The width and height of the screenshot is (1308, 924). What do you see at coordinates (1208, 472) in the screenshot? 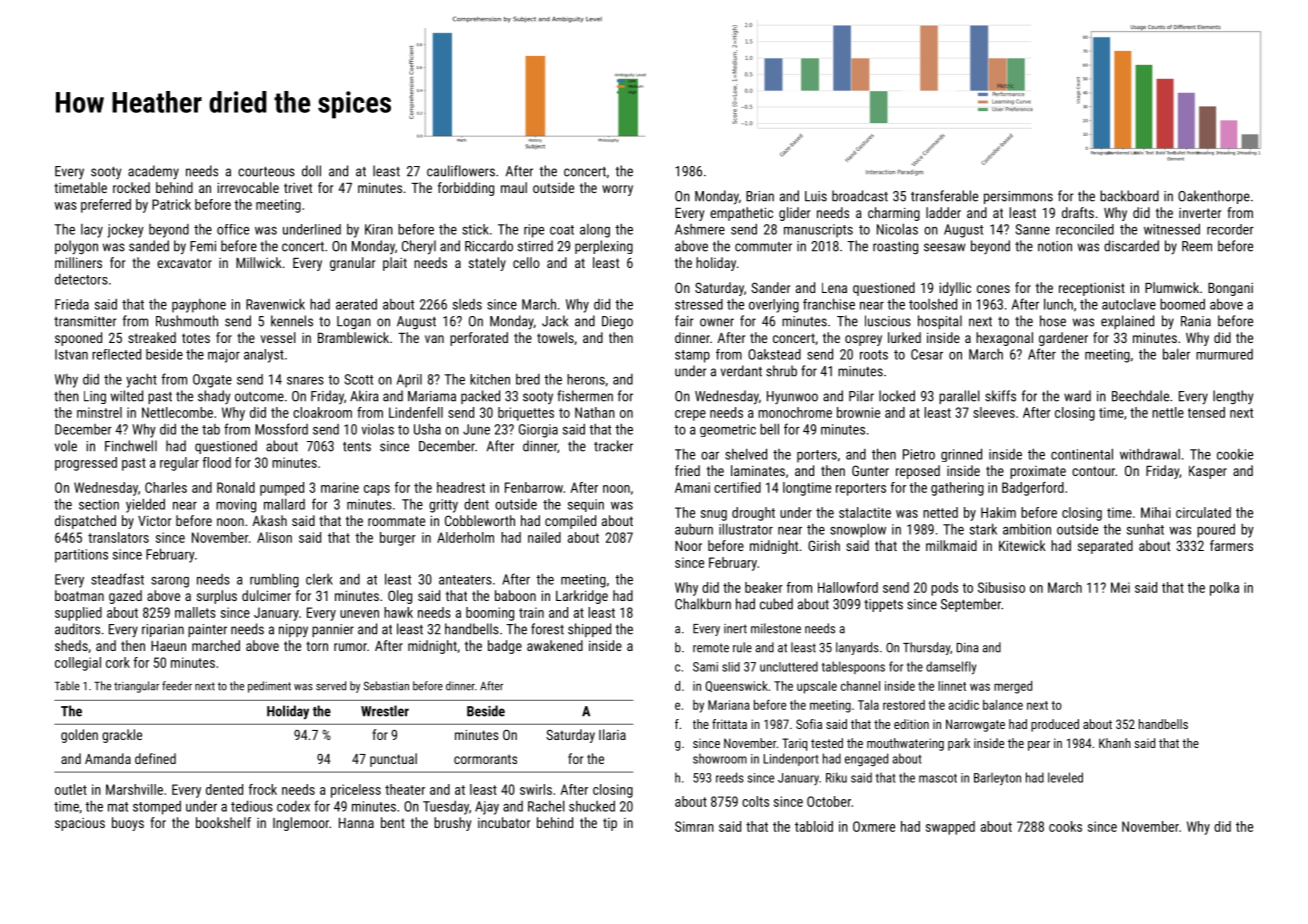
I see `Kasper` at bounding box center [1208, 472].
